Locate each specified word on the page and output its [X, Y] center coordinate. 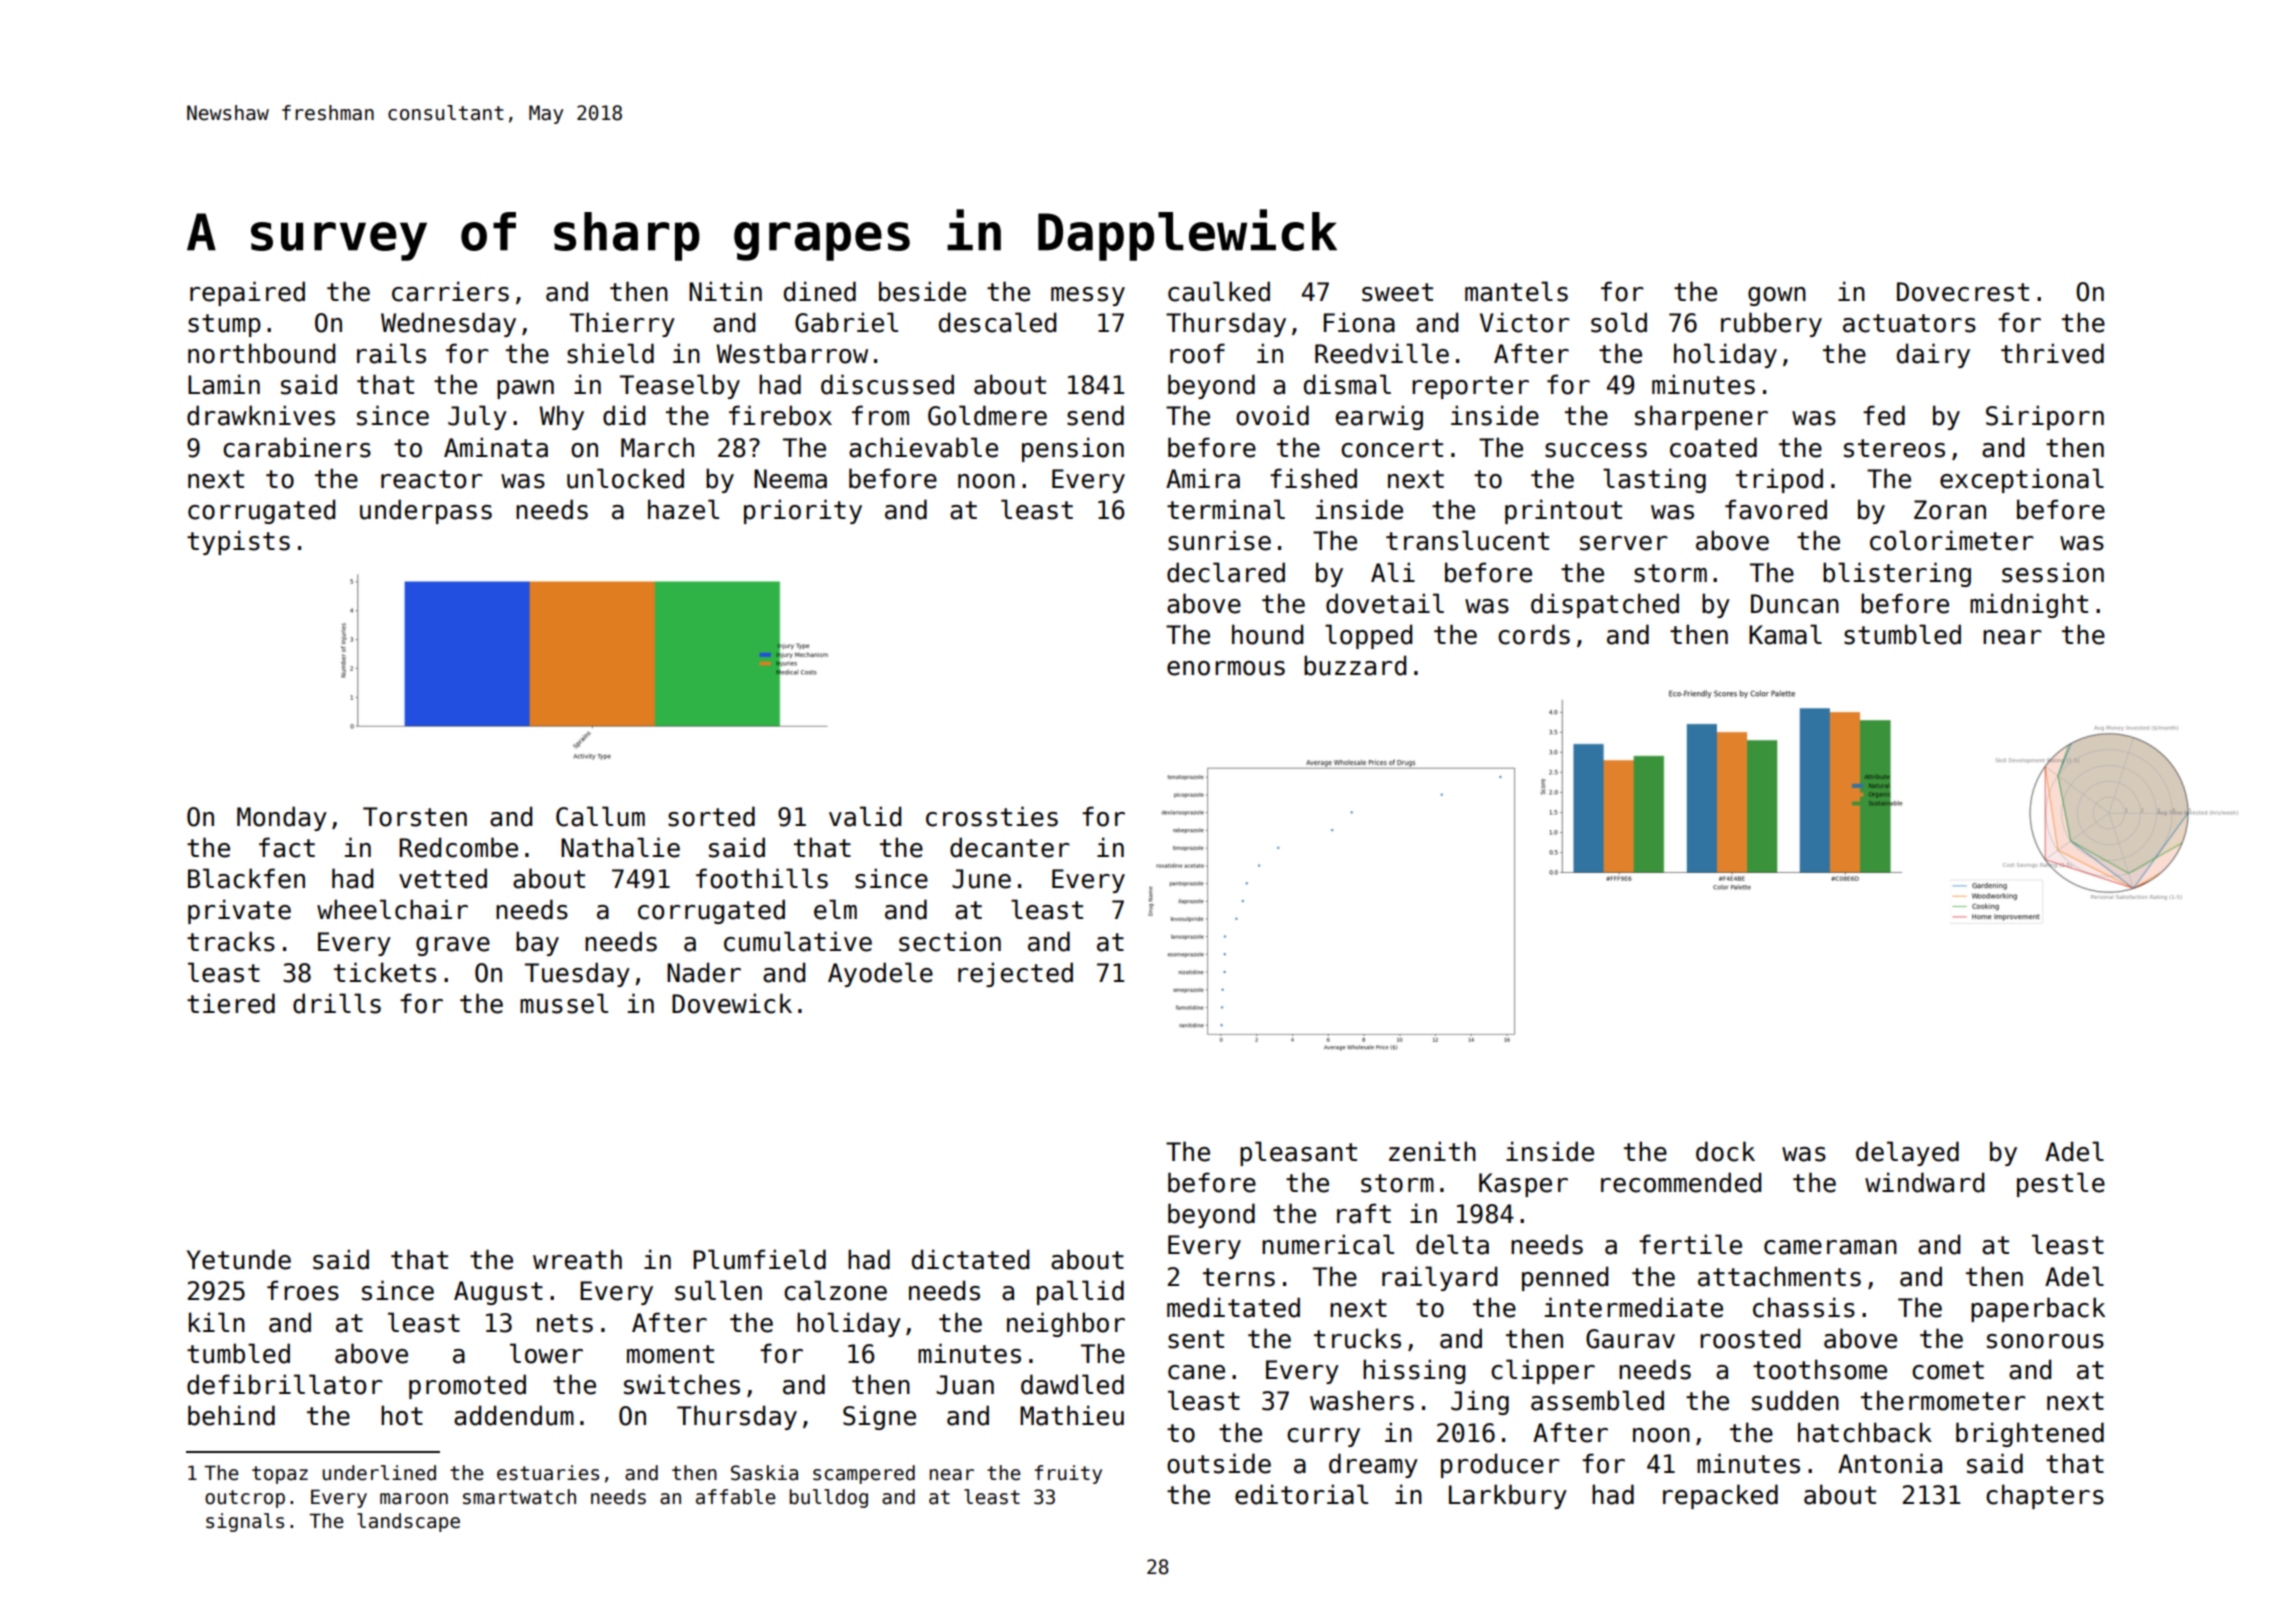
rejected [1015, 974]
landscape [408, 1522]
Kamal [1785, 634]
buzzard [1355, 665]
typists [238, 542]
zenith [1432, 1151]
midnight [2029, 605]
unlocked [625, 478]
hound [1267, 634]
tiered [231, 1003]
